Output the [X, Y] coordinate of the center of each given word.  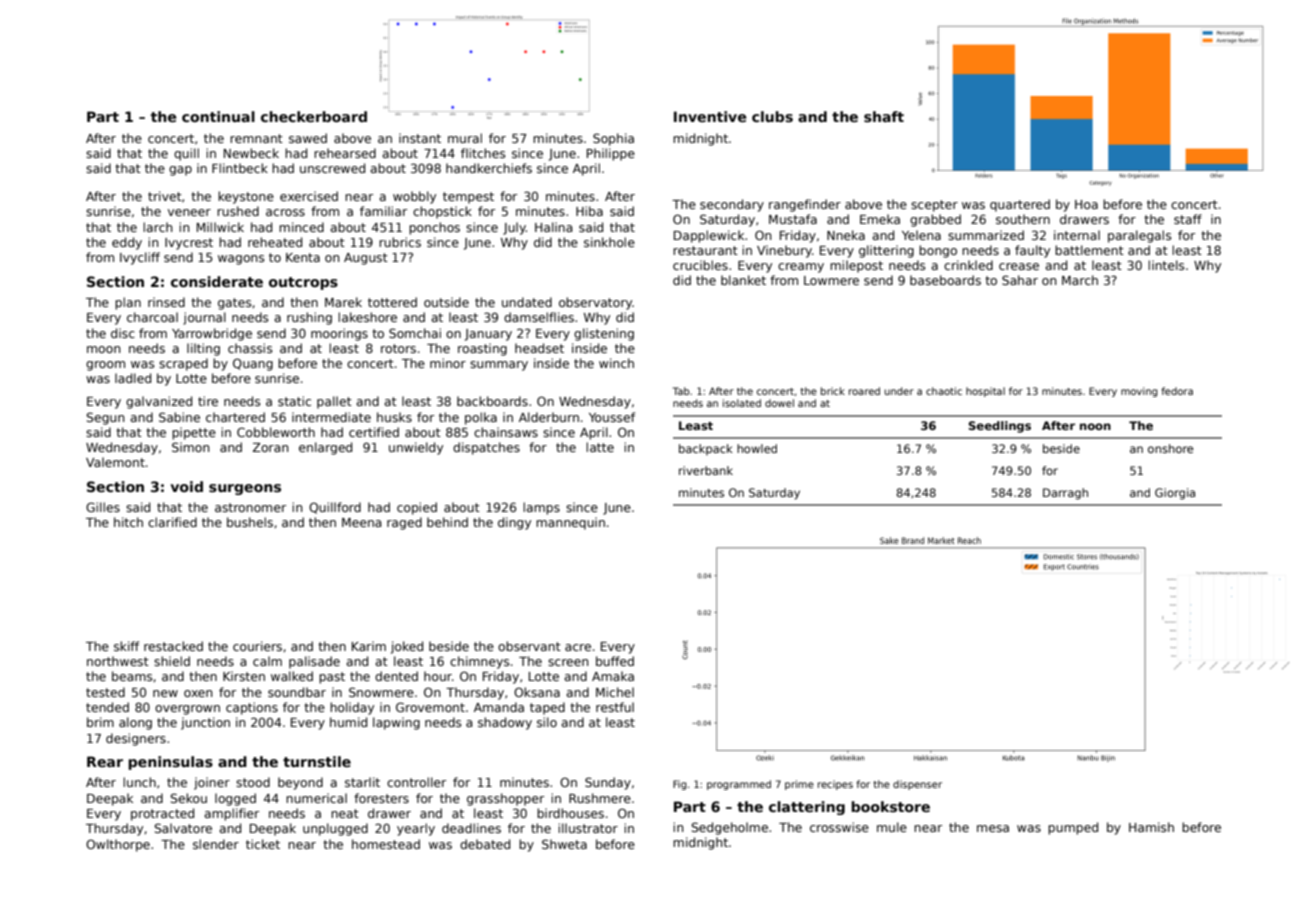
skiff [126, 646]
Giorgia [1175, 494]
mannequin [570, 523]
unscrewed [332, 168]
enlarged [325, 448]
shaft [884, 116]
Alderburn [549, 417]
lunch [139, 782]
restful [615, 707]
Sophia [613, 139]
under [899, 391]
